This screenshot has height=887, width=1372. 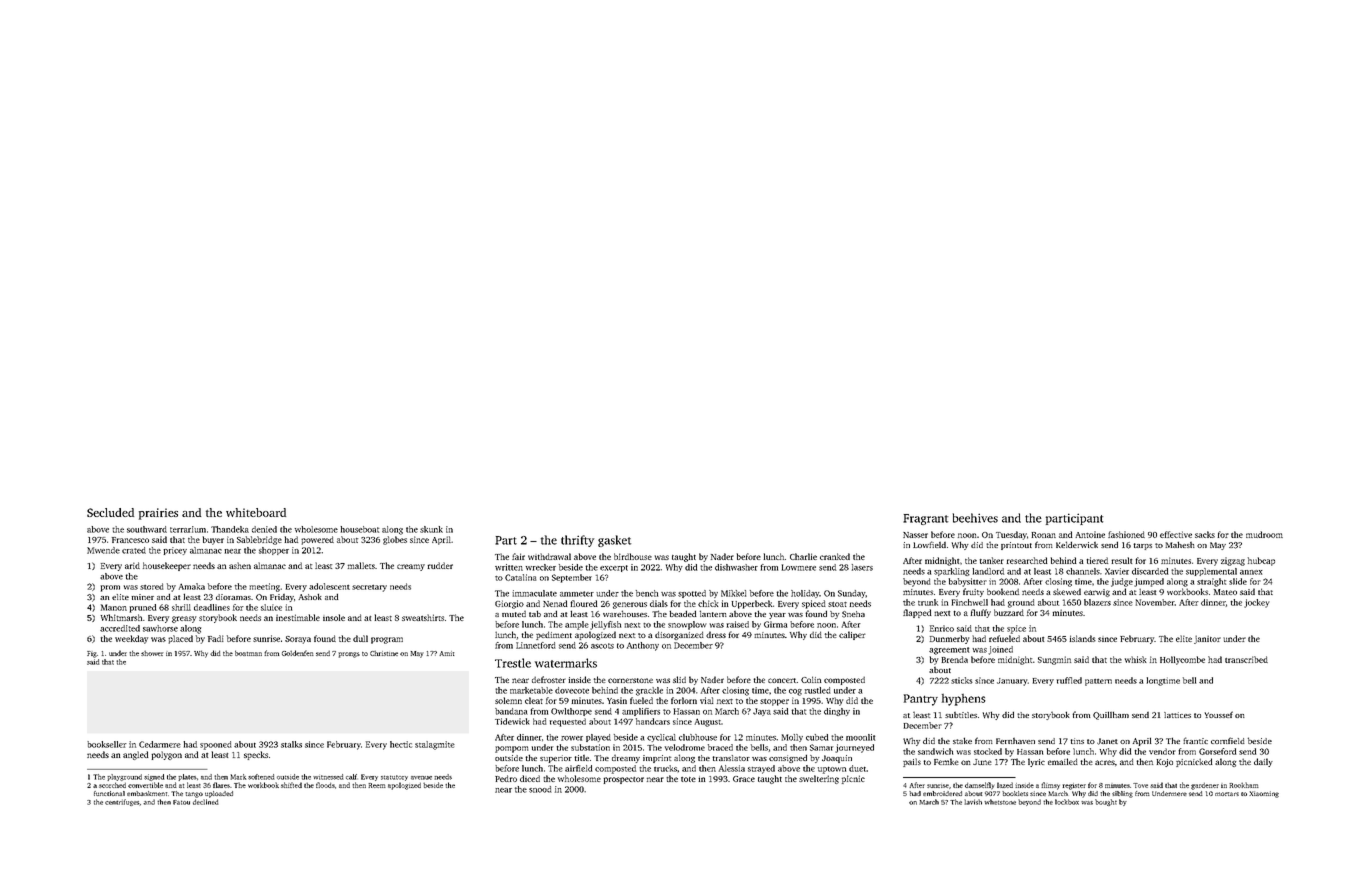 I want to click on Sunday, so click(x=851, y=594).
